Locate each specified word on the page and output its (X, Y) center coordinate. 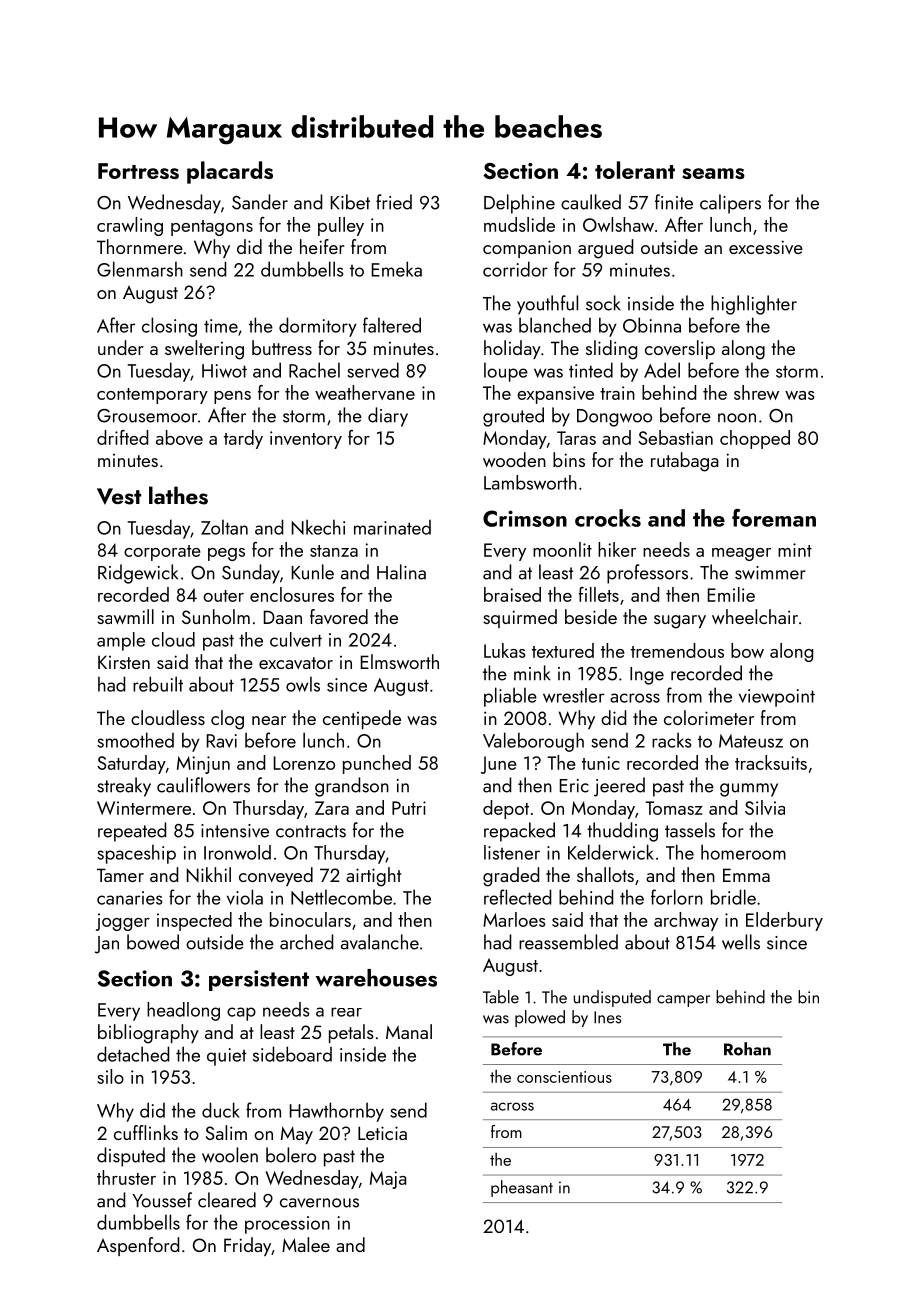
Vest (119, 496)
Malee (306, 1244)
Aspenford (138, 1246)
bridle (733, 897)
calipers (730, 204)
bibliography (148, 1034)
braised (512, 594)
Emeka (397, 269)
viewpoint (777, 698)
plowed (540, 1018)
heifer (322, 246)
